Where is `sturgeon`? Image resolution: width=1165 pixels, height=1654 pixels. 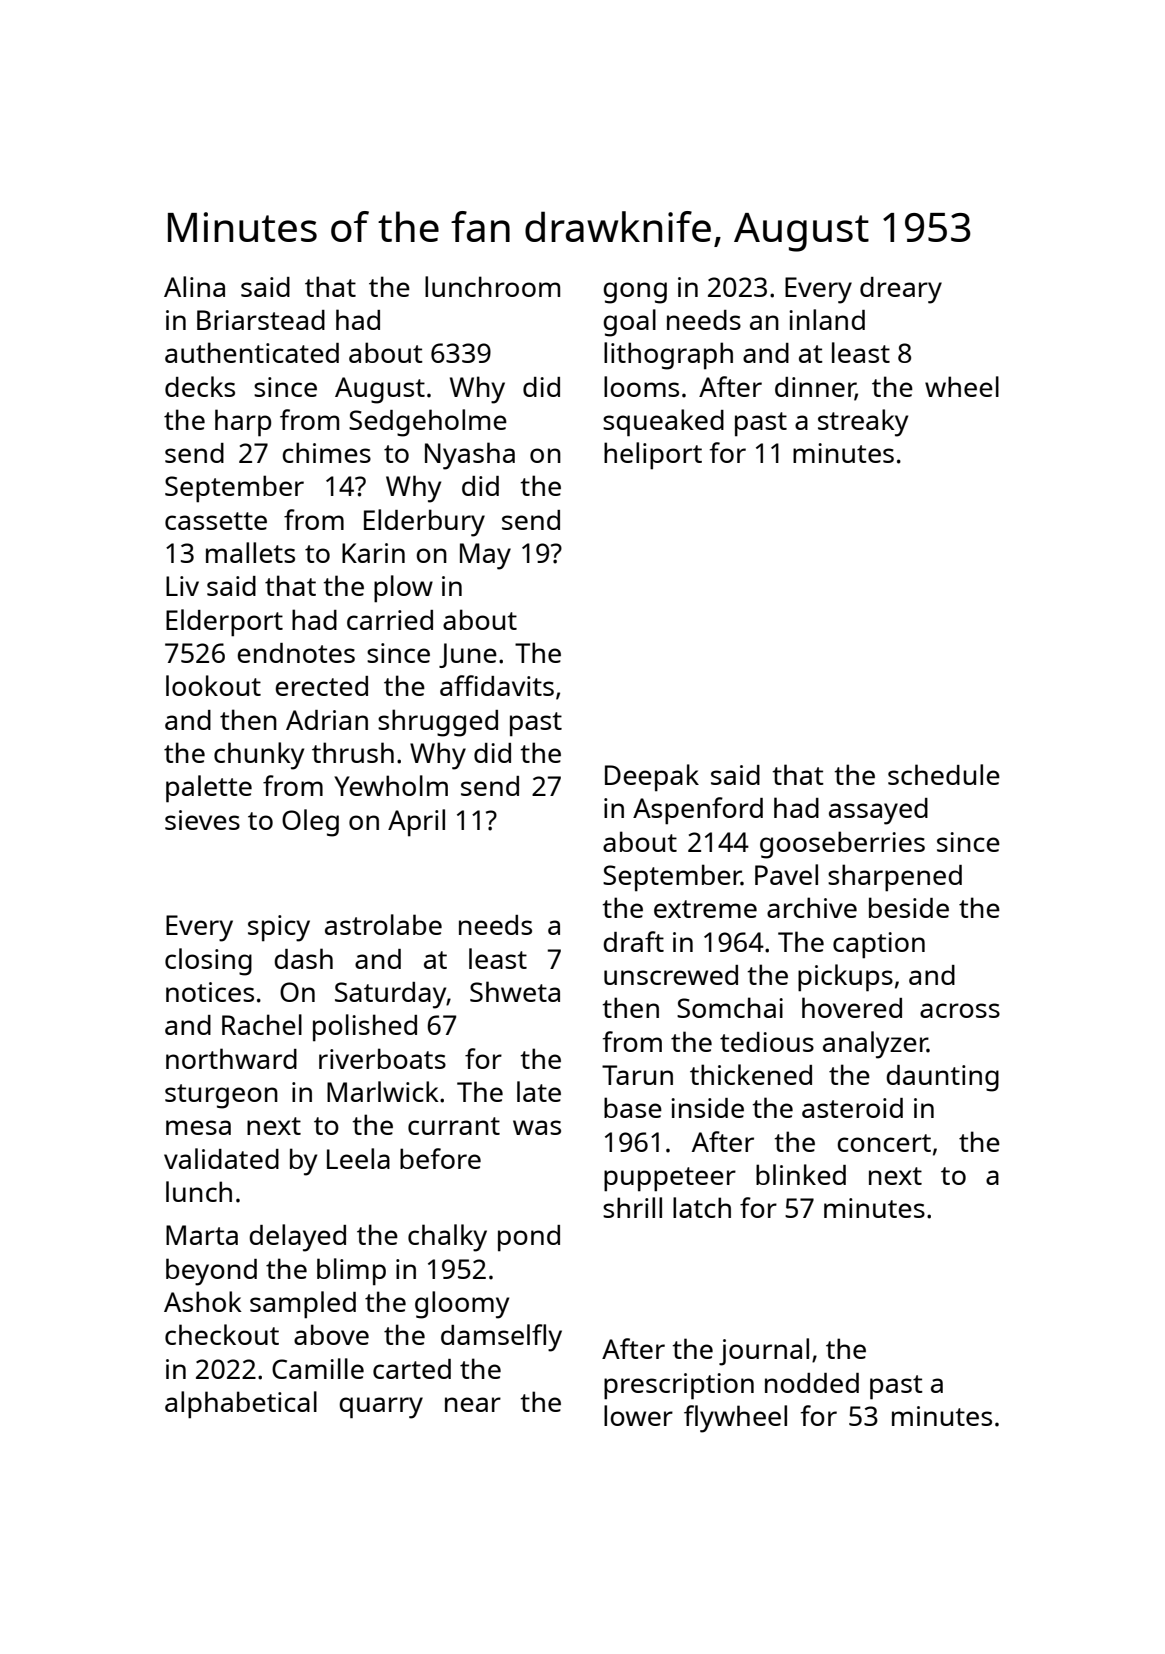 sturgeon is located at coordinates (221, 1096).
